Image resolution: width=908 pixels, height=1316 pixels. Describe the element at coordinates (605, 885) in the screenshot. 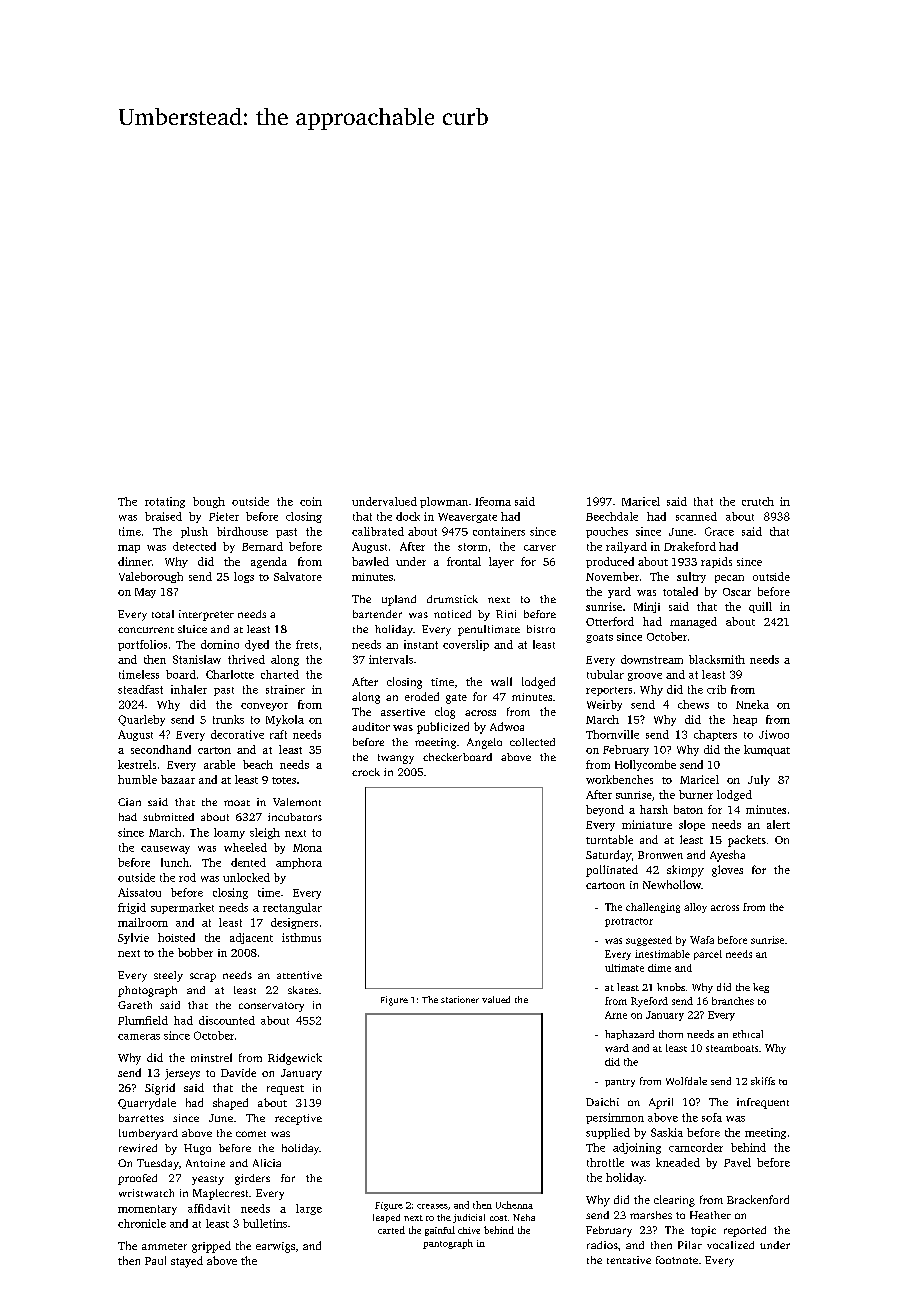

I see `cartoon` at that location.
